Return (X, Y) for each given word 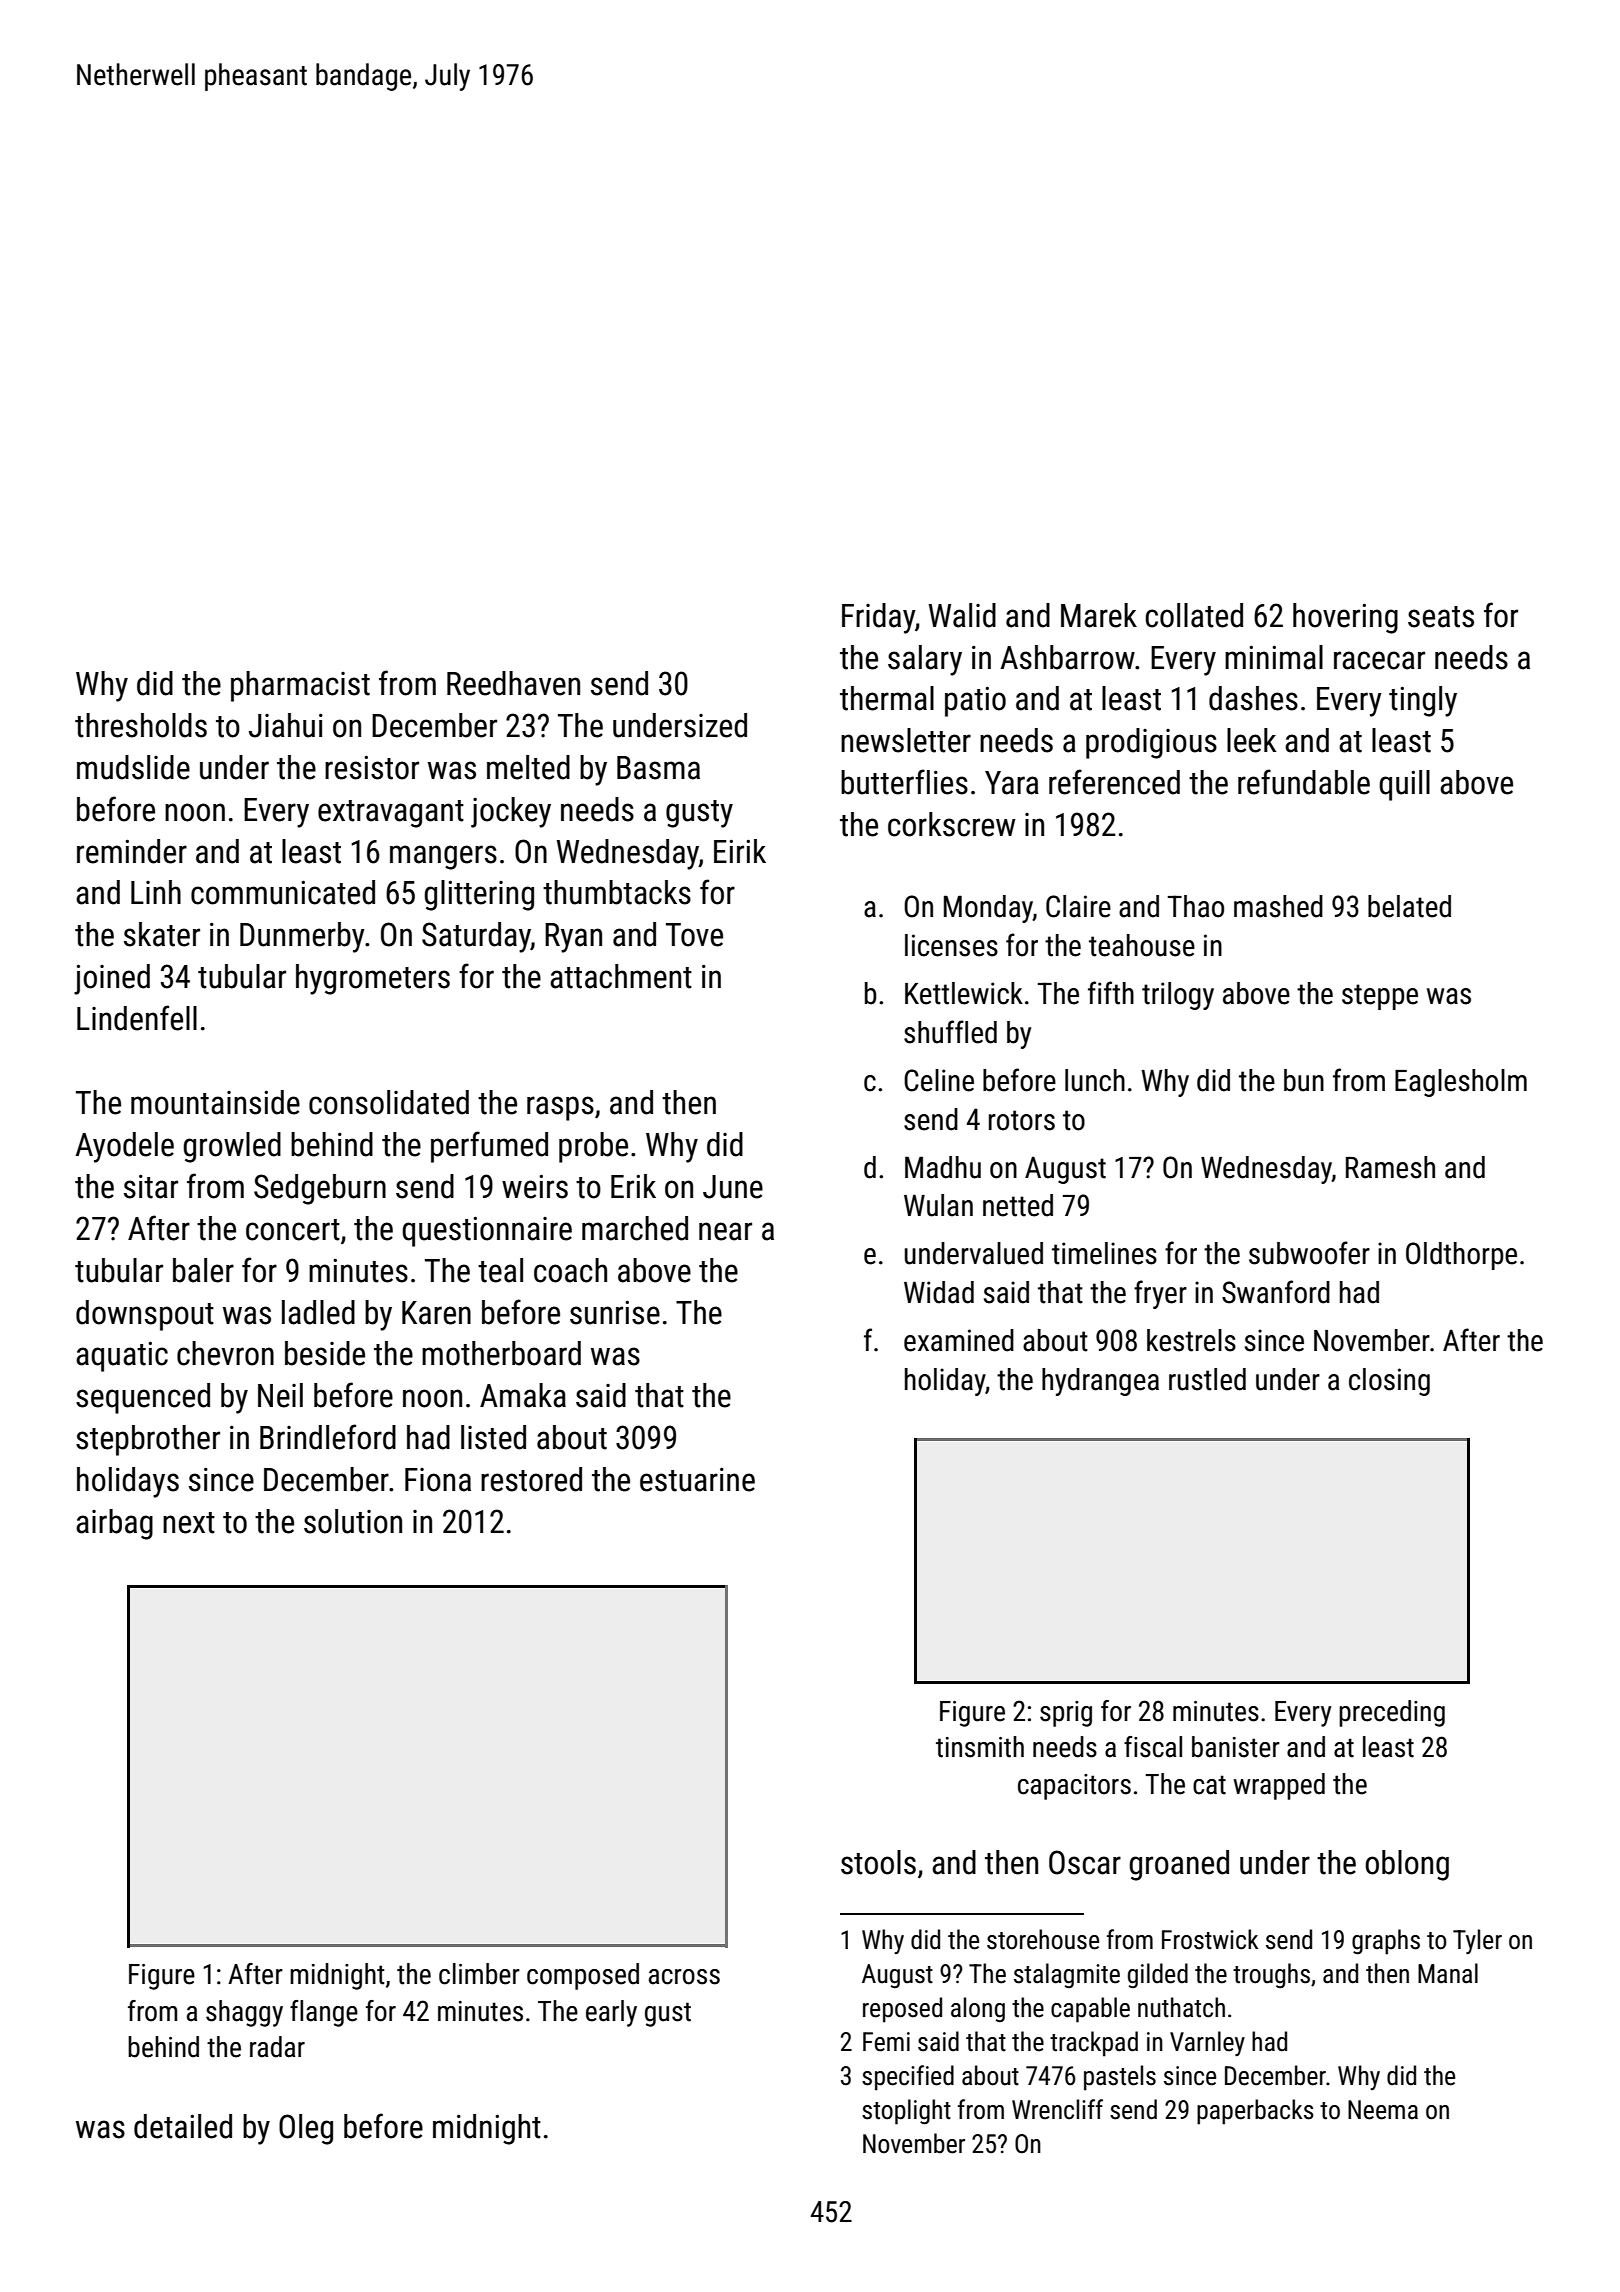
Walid (962, 615)
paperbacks (1255, 2112)
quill (1404, 785)
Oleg (306, 2129)
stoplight (906, 2112)
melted (528, 767)
